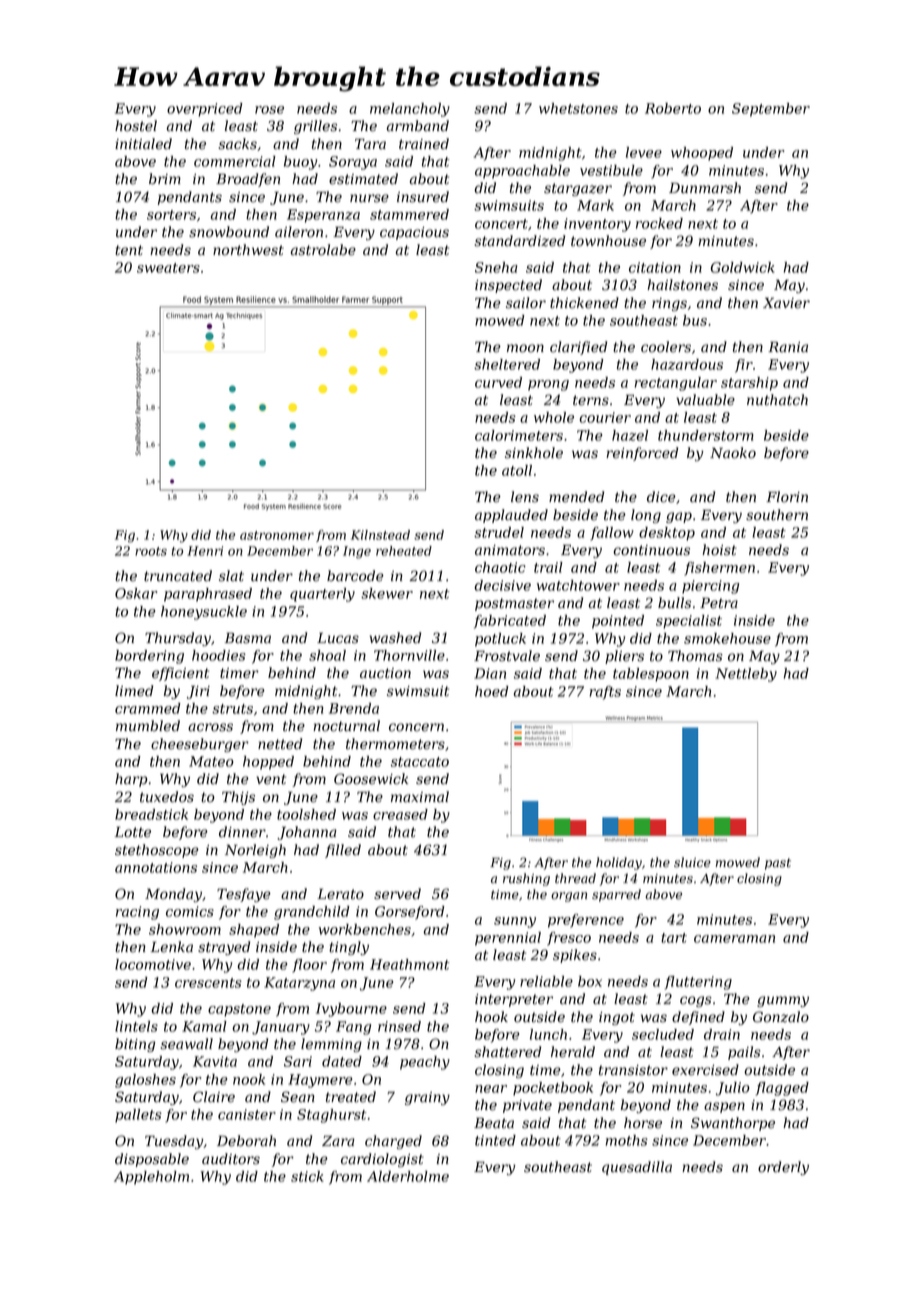  What do you see at coordinates (705, 400) in the image?
I see `valuable` at bounding box center [705, 400].
